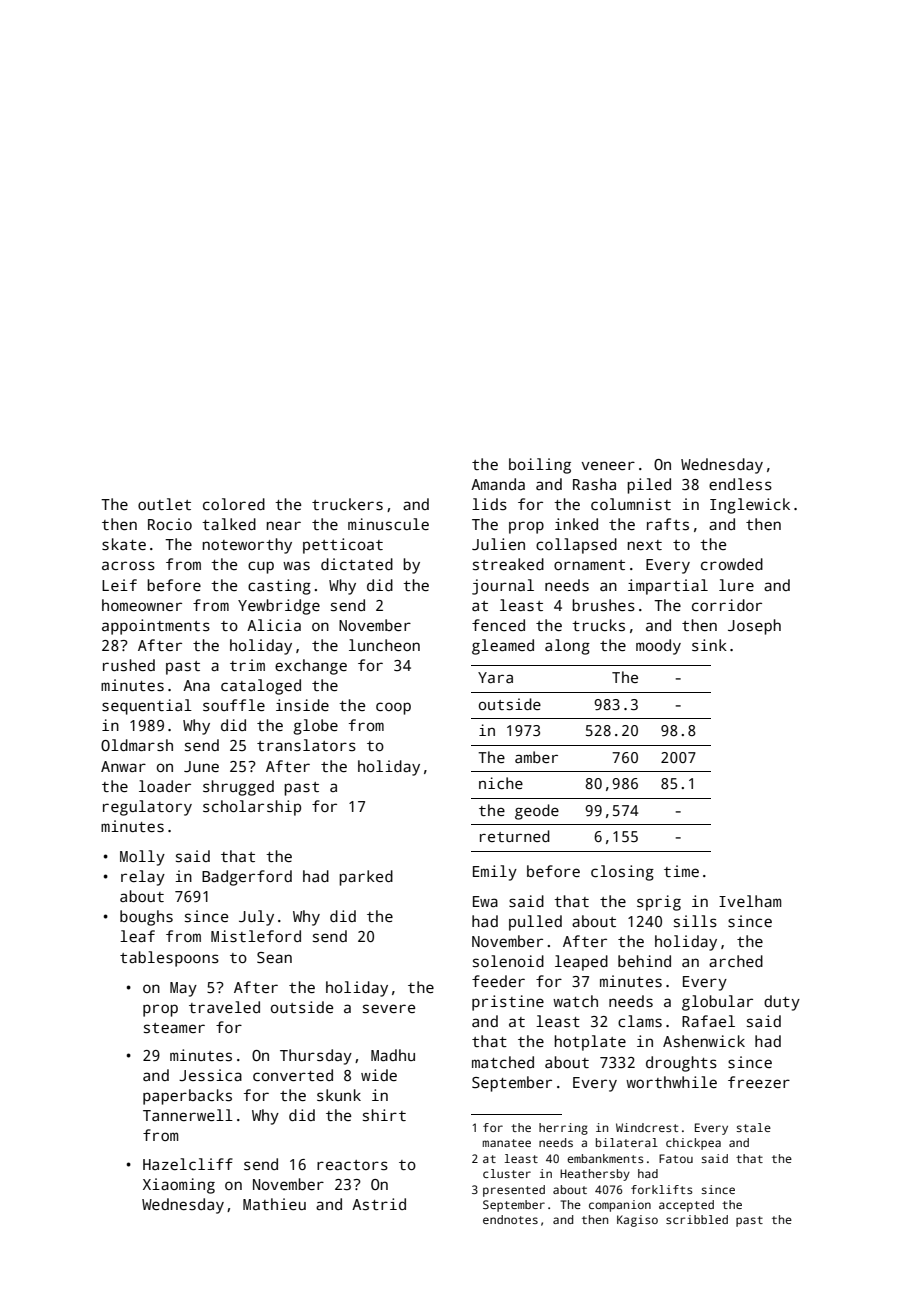 This screenshot has width=908, height=1316. What do you see at coordinates (508, 961) in the screenshot?
I see `solenoid` at bounding box center [508, 961].
